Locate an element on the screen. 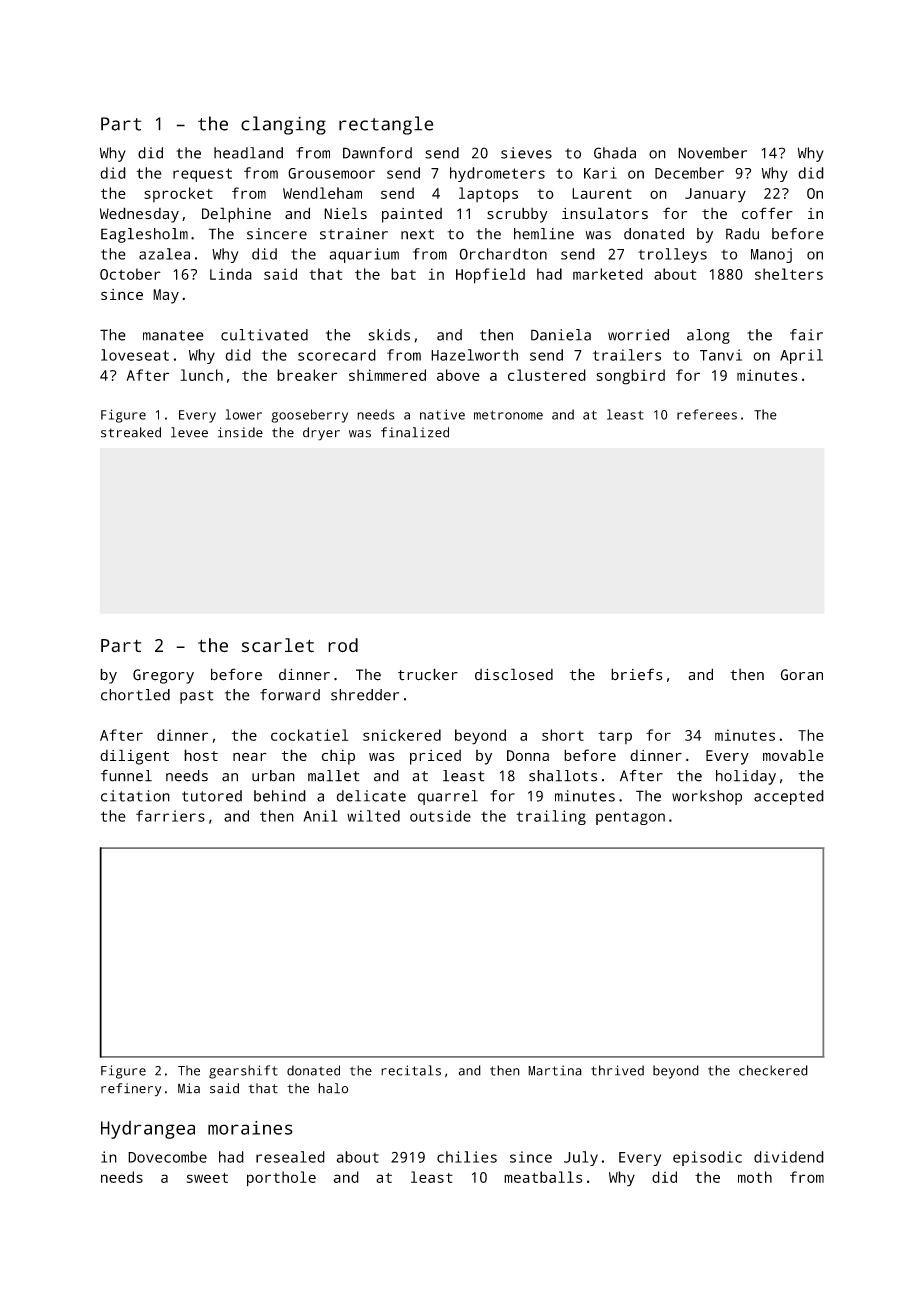  sprocket is located at coordinates (178, 194).
